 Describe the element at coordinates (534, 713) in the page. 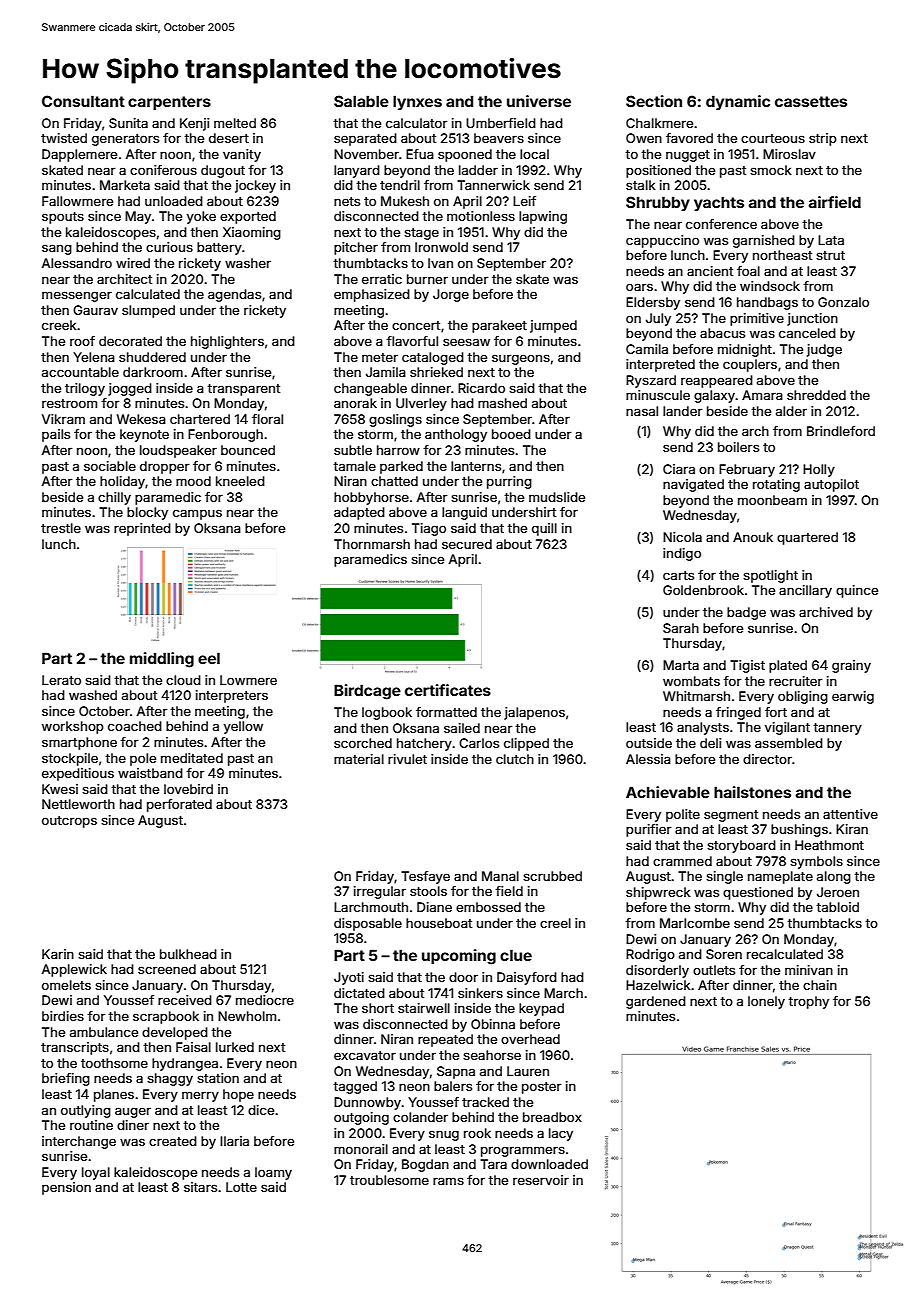

I see `jalapenos` at that location.
